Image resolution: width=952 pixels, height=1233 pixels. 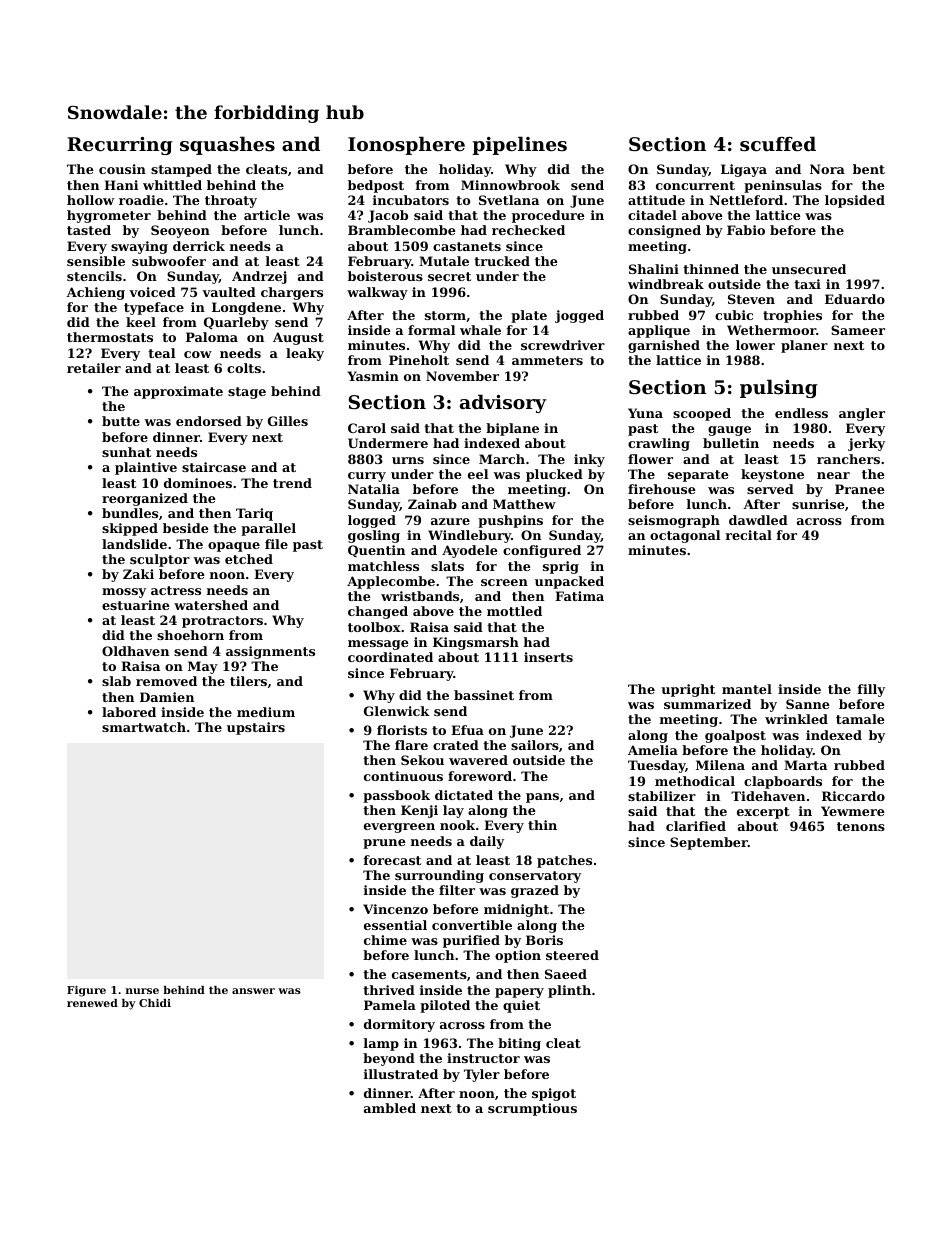 What do you see at coordinates (450, 521) in the page?
I see `azure` at bounding box center [450, 521].
